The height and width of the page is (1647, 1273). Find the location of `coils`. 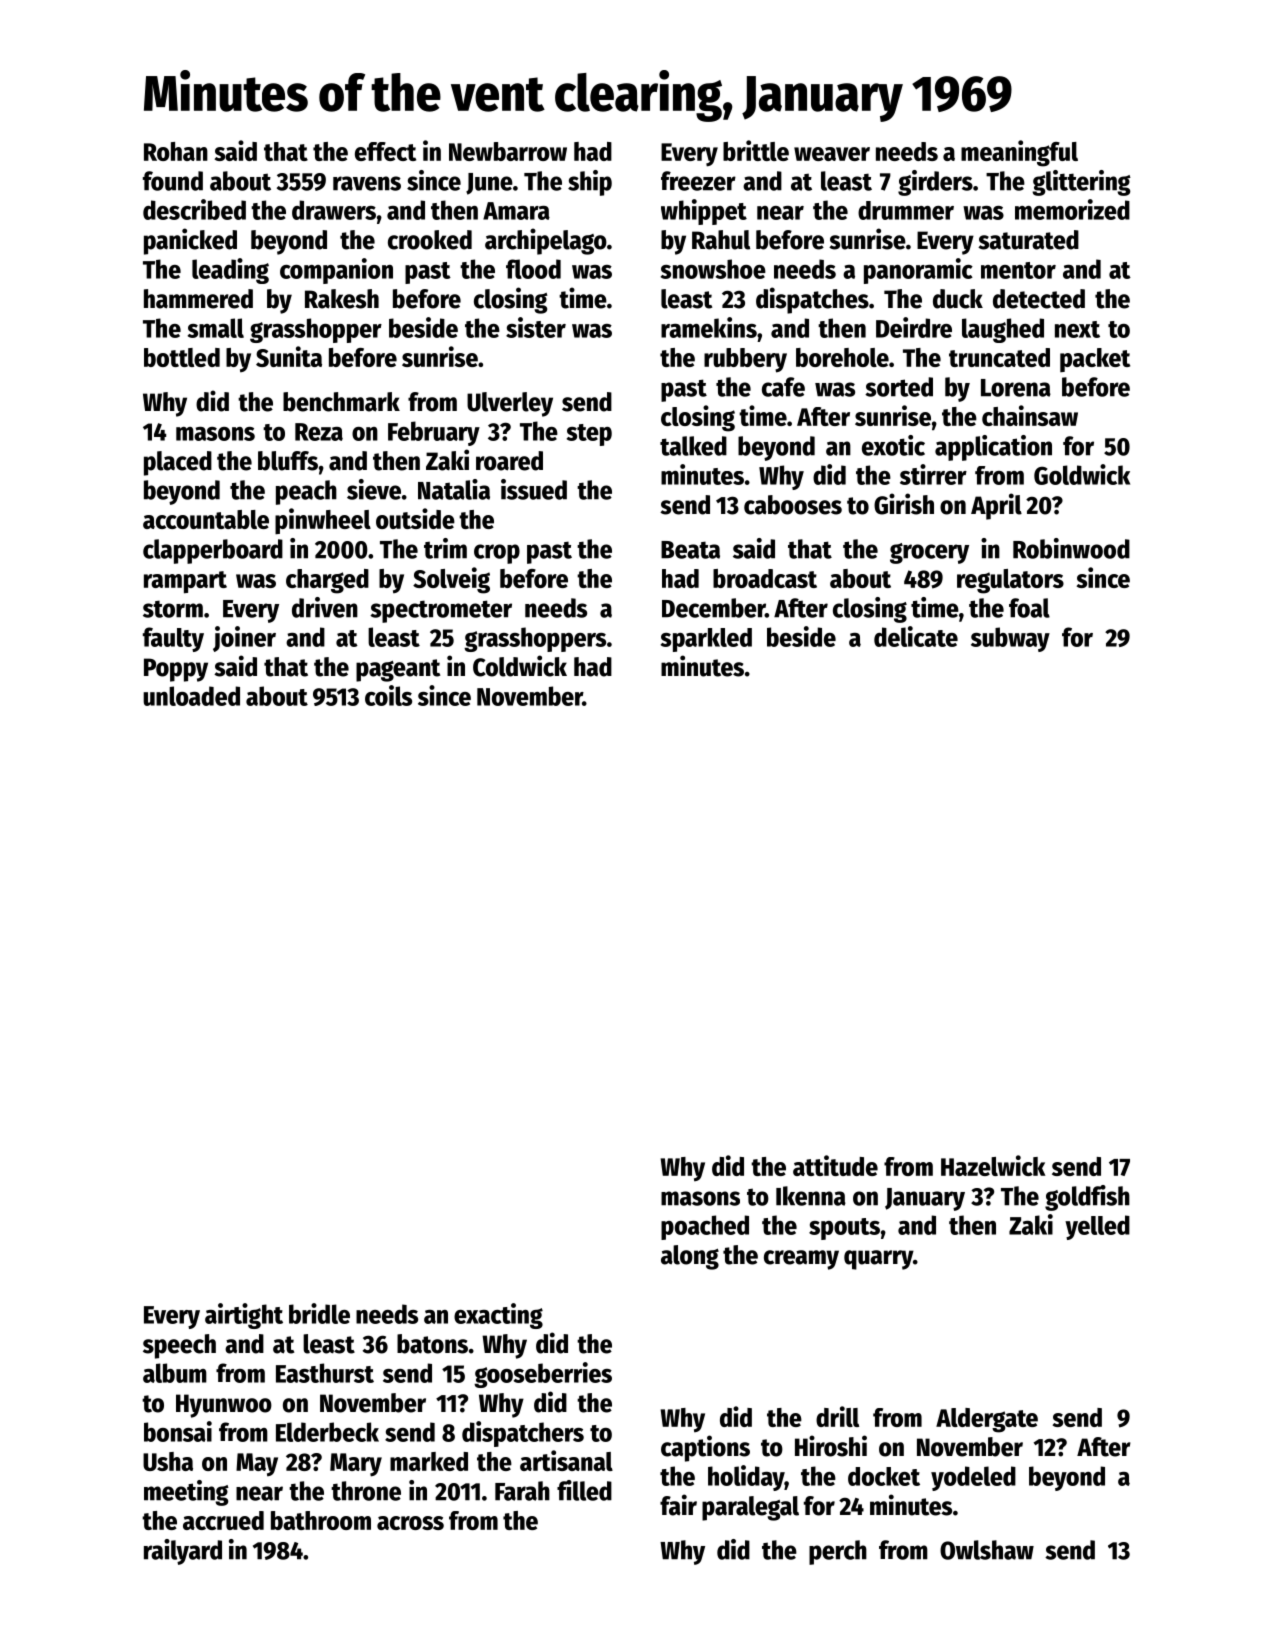

coils is located at coordinates (388, 695).
